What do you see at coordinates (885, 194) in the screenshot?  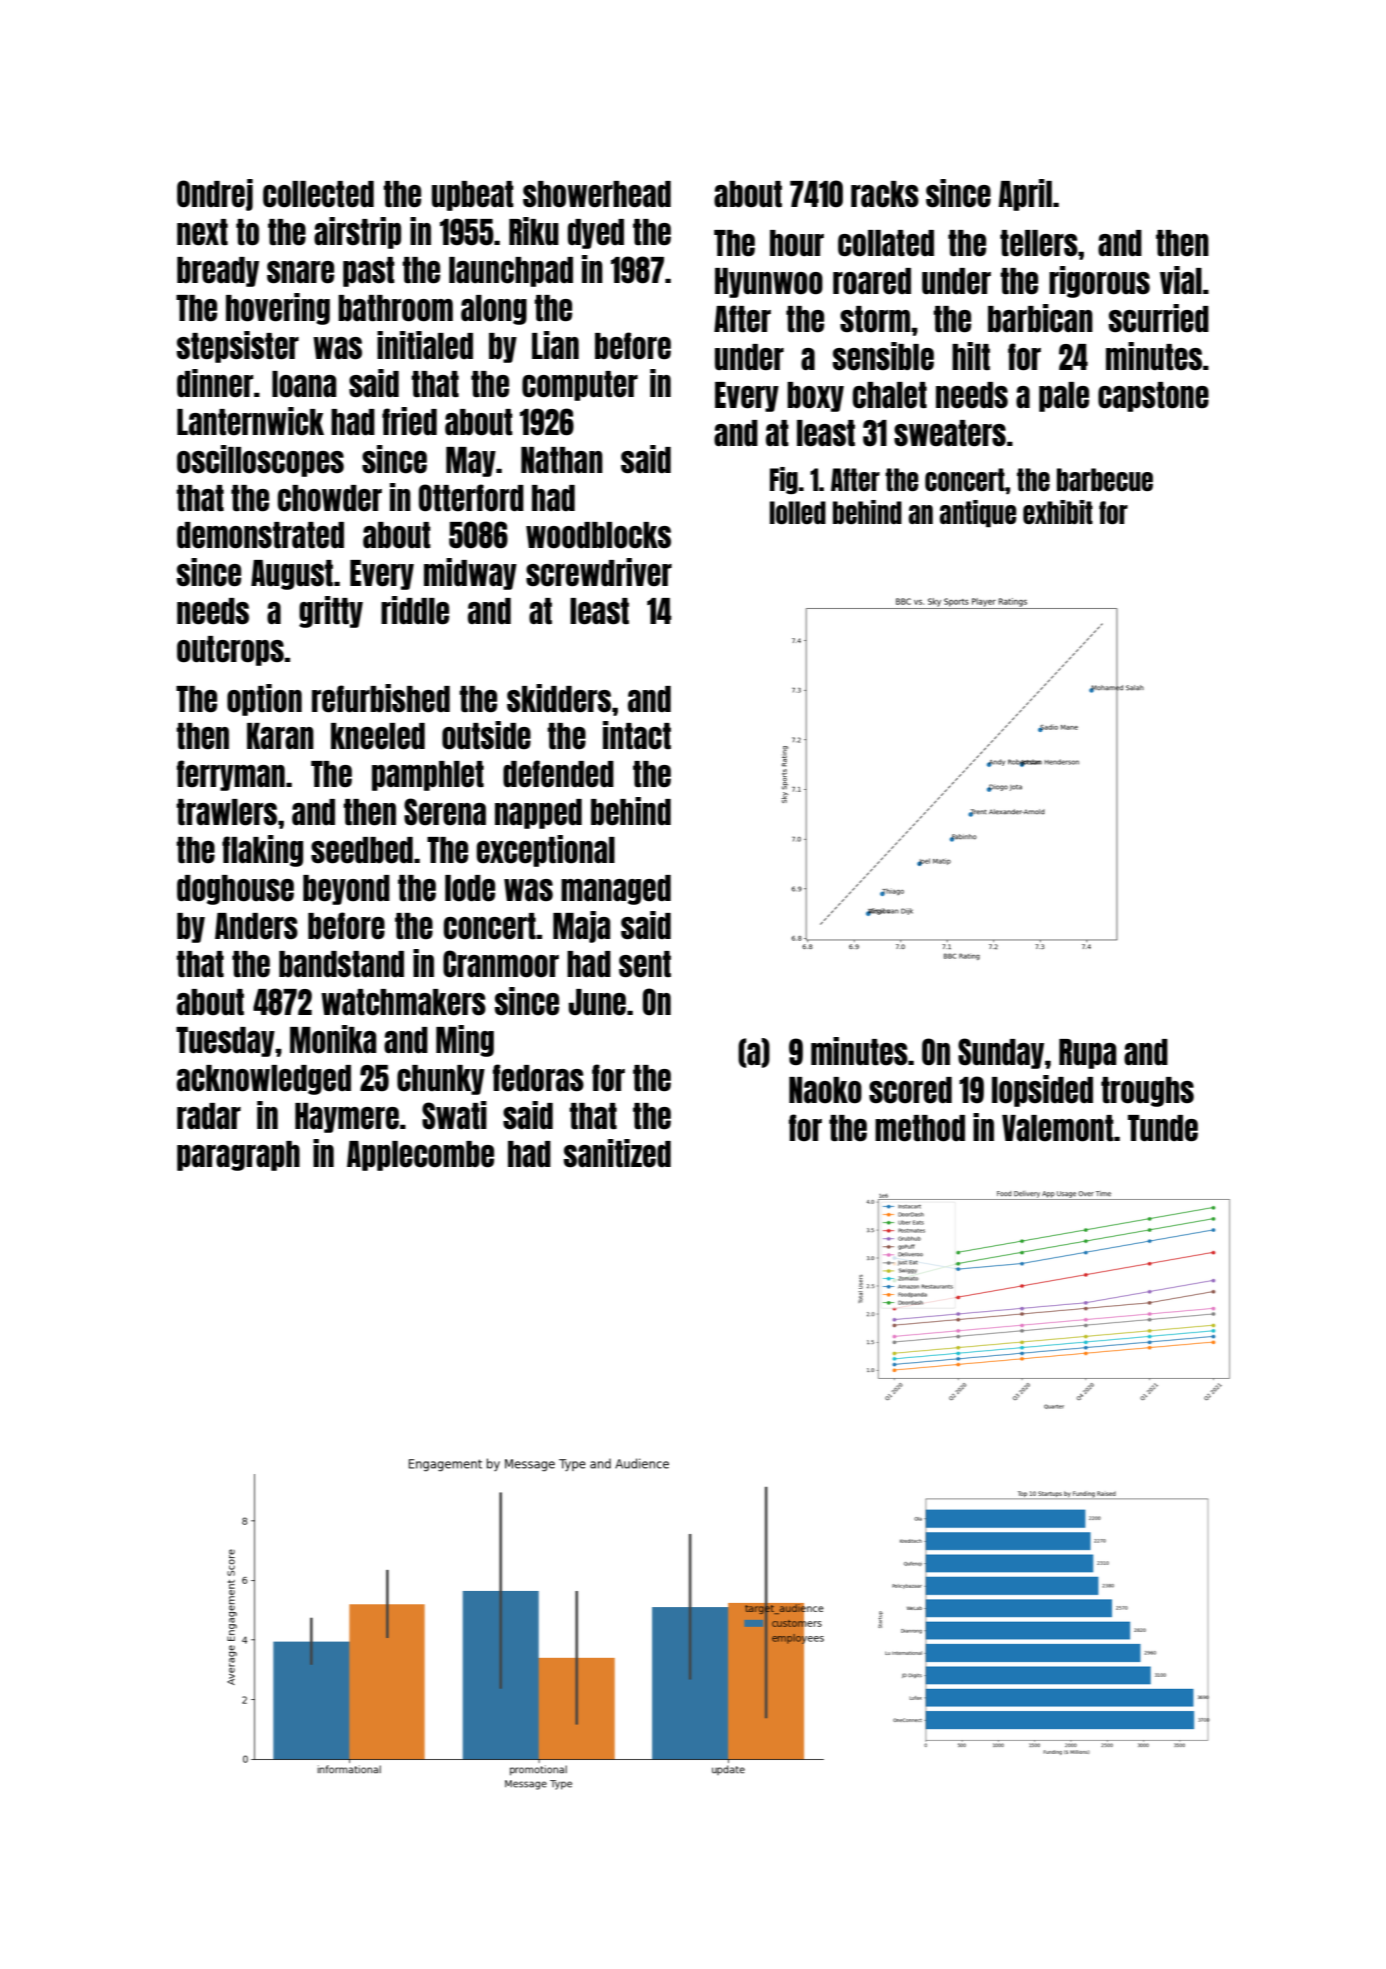 I see `racks` at bounding box center [885, 194].
